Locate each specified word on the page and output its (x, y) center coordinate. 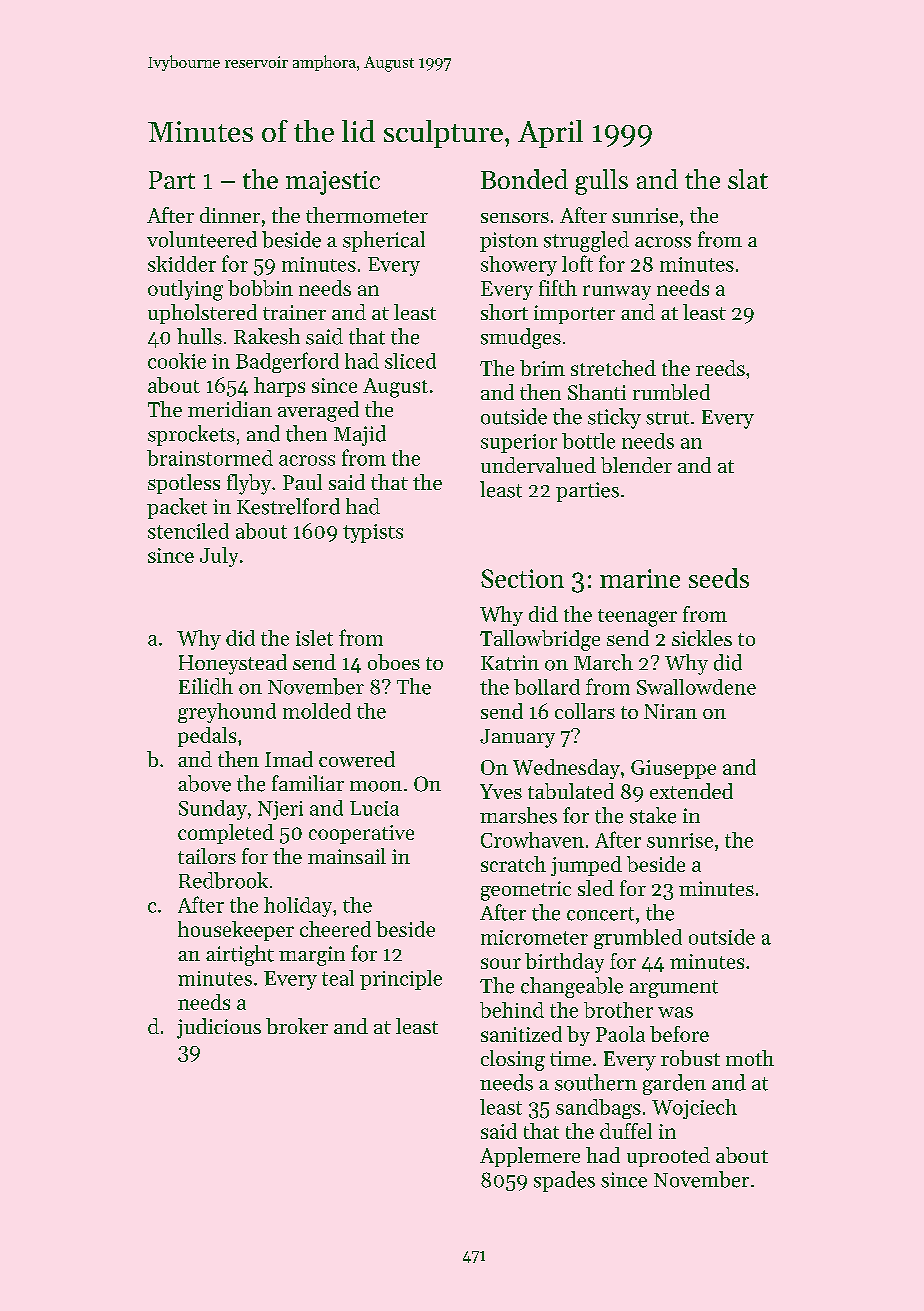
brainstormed (210, 458)
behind (512, 1010)
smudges (521, 338)
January (517, 738)
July (219, 557)
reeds (720, 368)
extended (691, 791)
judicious (219, 1028)
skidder (182, 264)
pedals (207, 737)
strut (667, 418)
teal (338, 978)
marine (640, 578)
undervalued (538, 465)
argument (674, 989)
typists (373, 533)
